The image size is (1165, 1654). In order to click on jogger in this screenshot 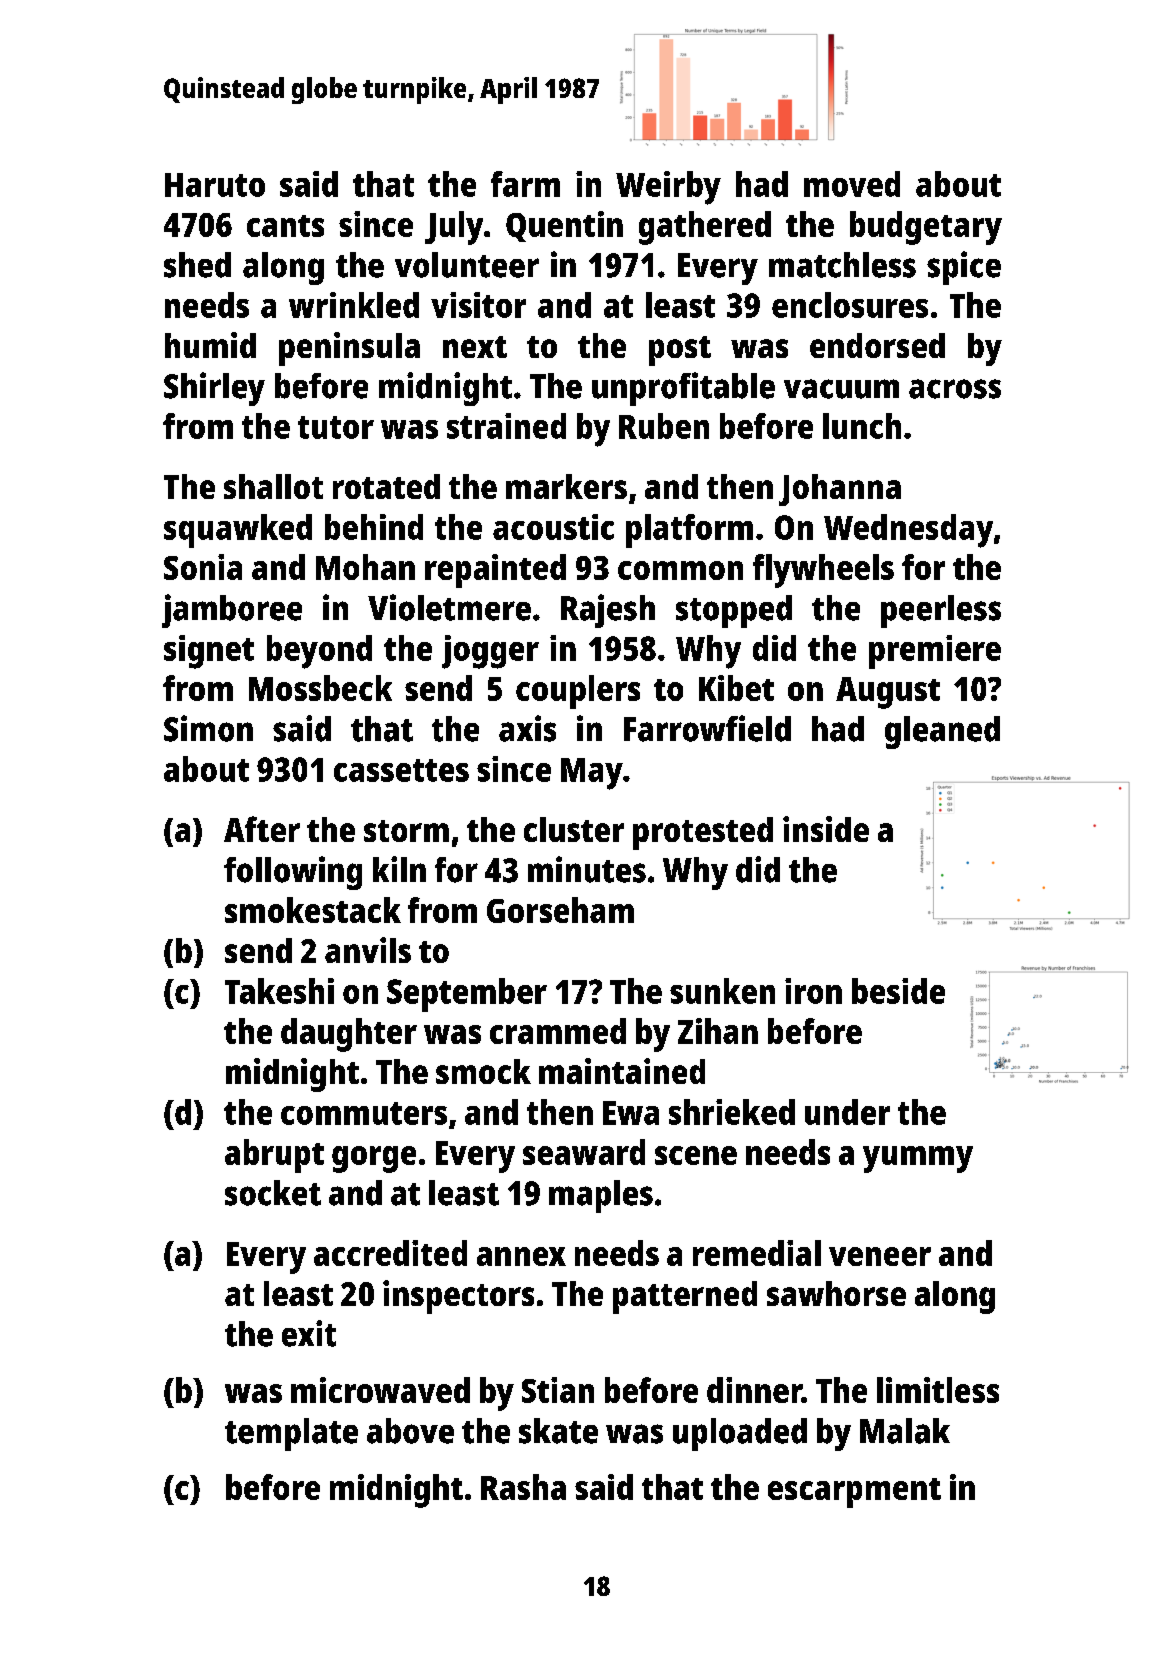, I will do `click(490, 652)`.
